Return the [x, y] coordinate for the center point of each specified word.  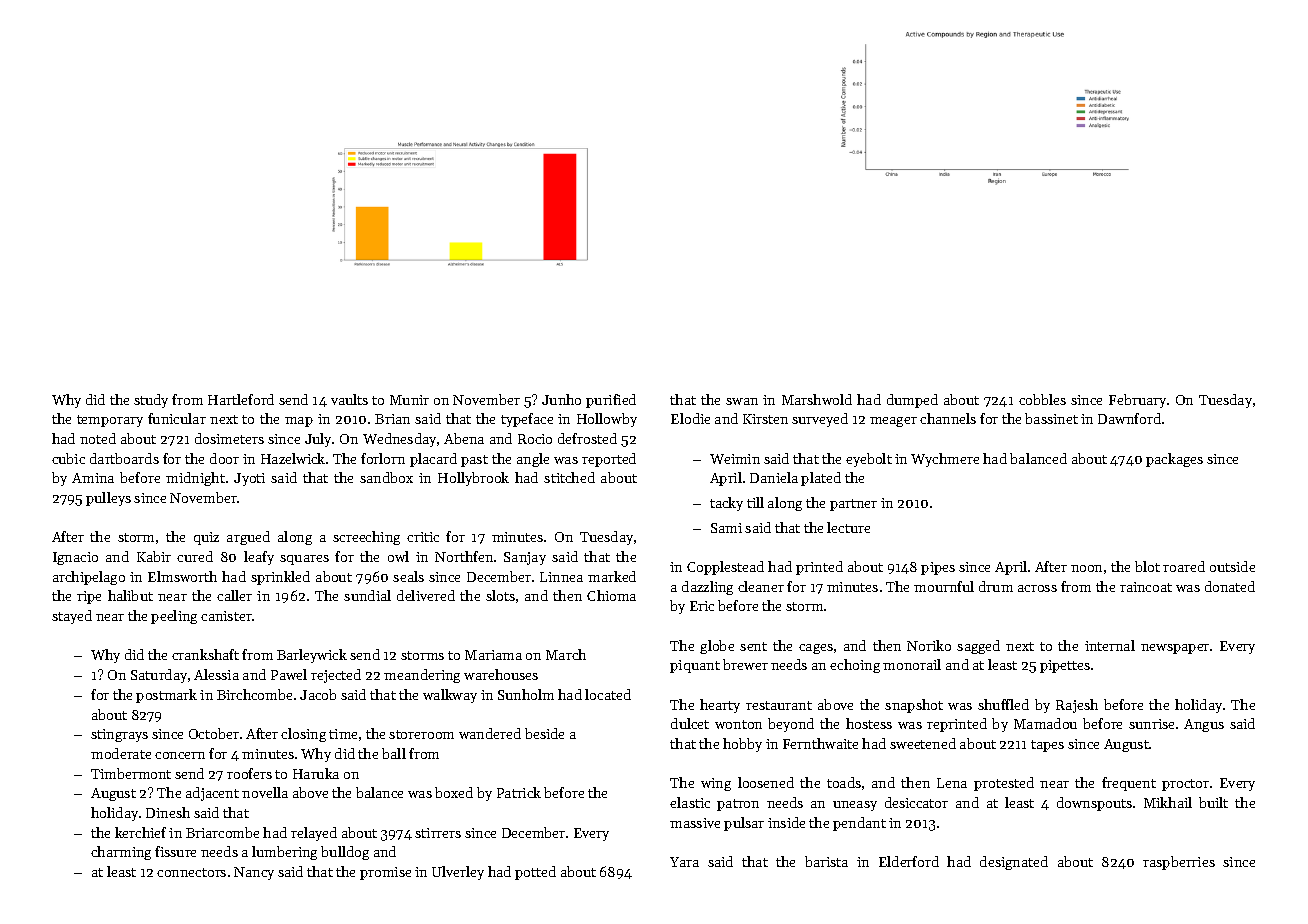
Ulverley [458, 873]
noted [98, 438]
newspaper [1175, 649]
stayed [72, 617]
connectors [191, 872]
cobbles [1042, 399]
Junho [561, 399]
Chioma [611, 595]
